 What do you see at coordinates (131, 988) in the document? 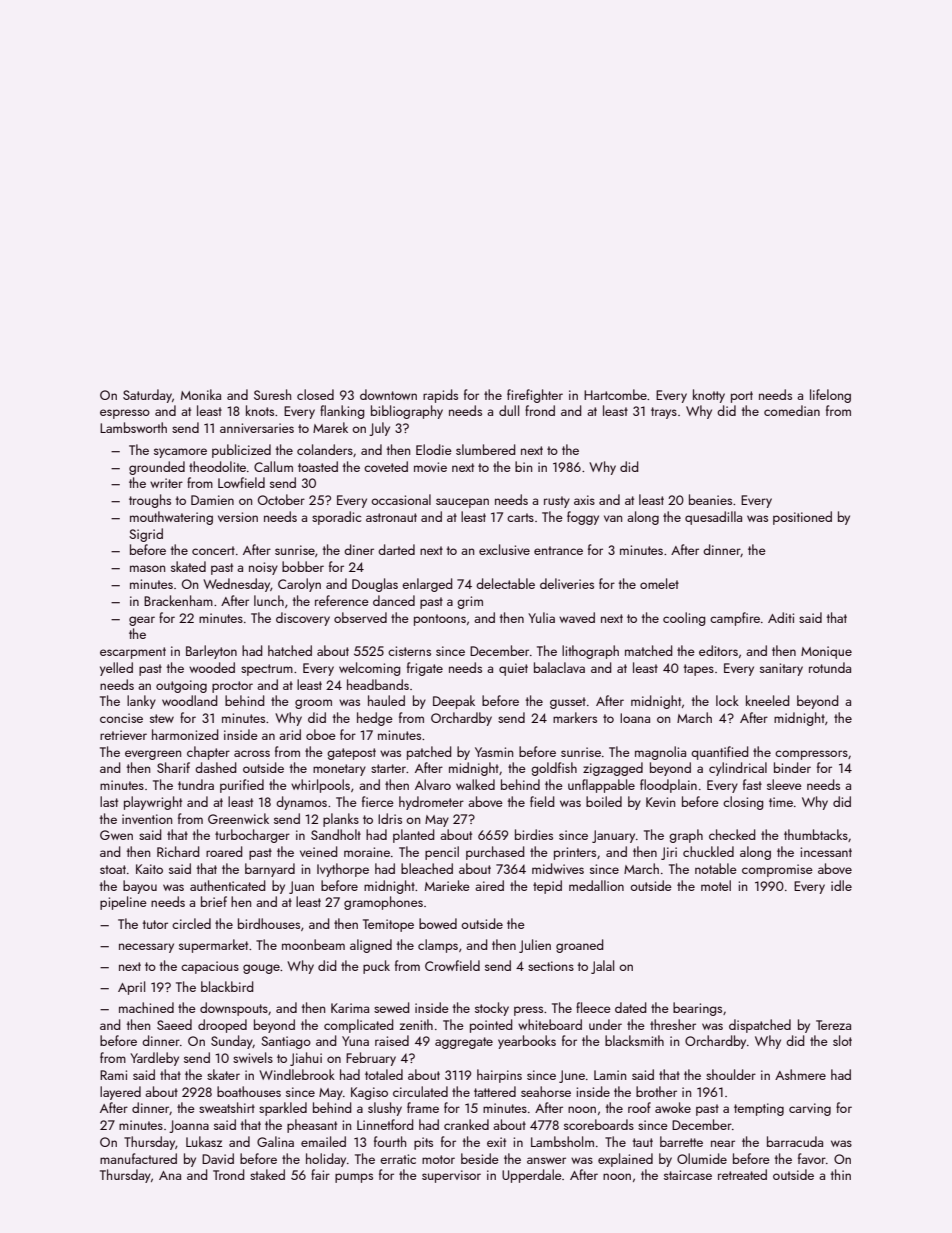
I see `April` at bounding box center [131, 988].
